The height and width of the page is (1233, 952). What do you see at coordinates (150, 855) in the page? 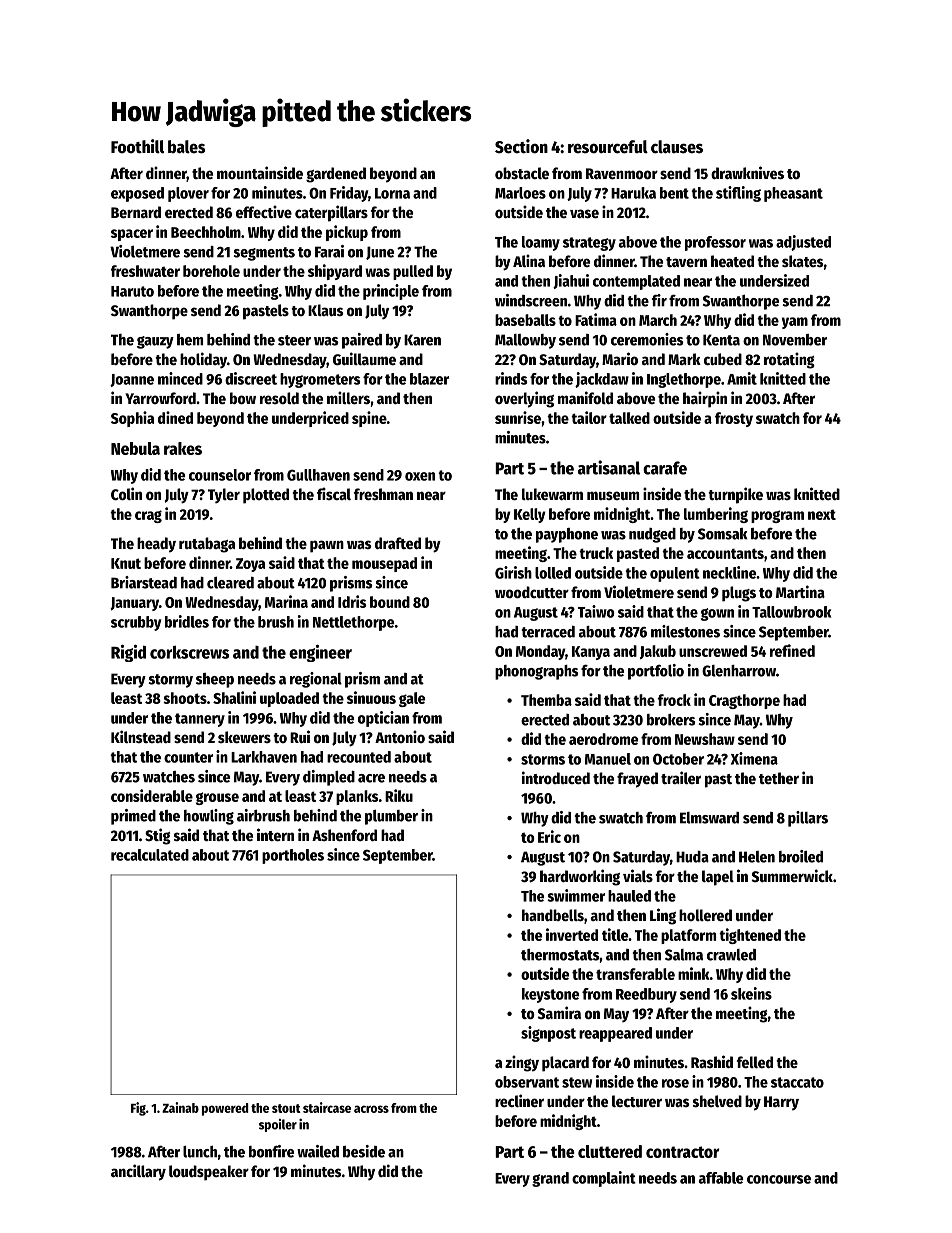
I see `recalculated` at bounding box center [150, 855].
